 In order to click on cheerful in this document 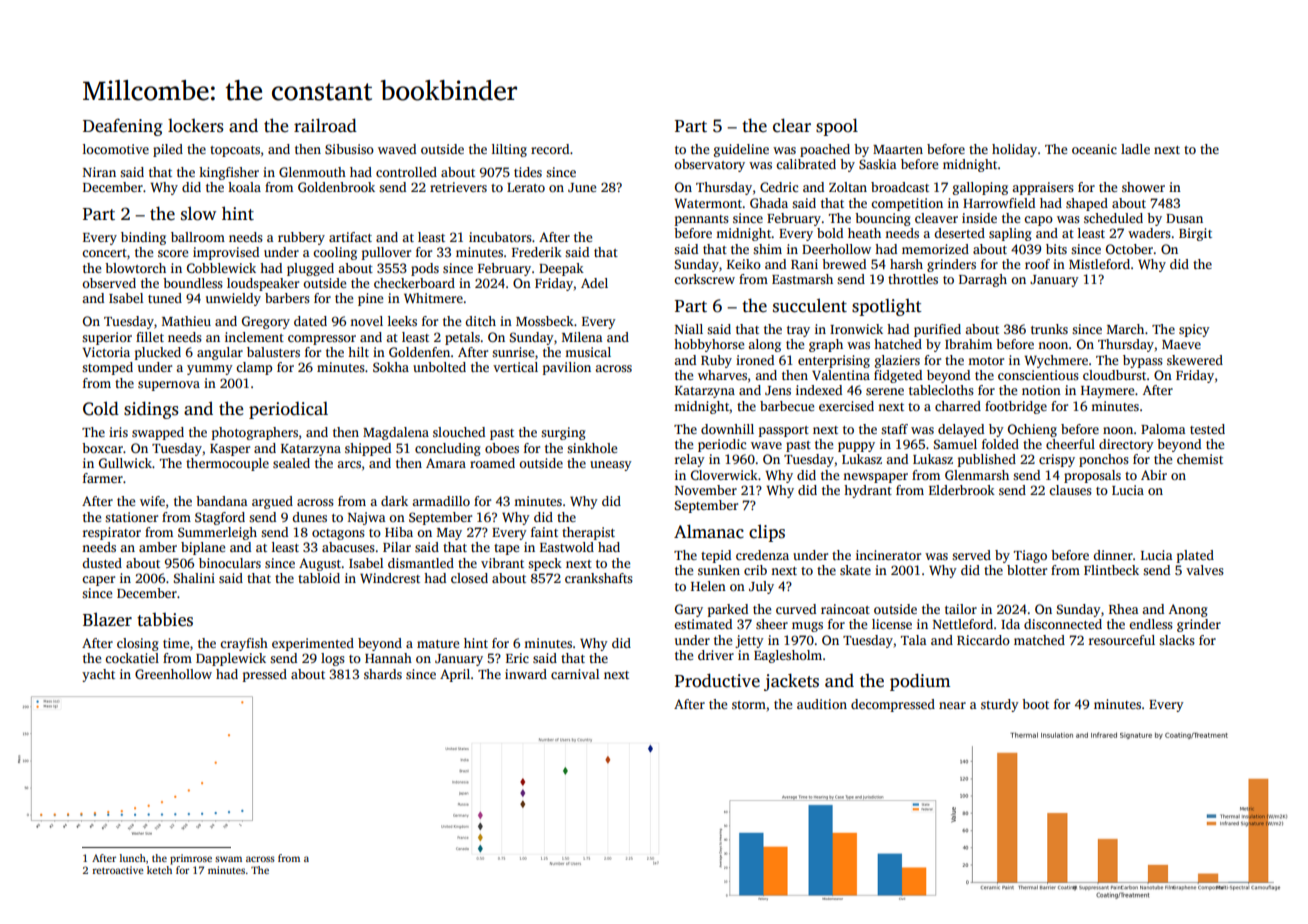, I will do `click(1070, 444)`.
